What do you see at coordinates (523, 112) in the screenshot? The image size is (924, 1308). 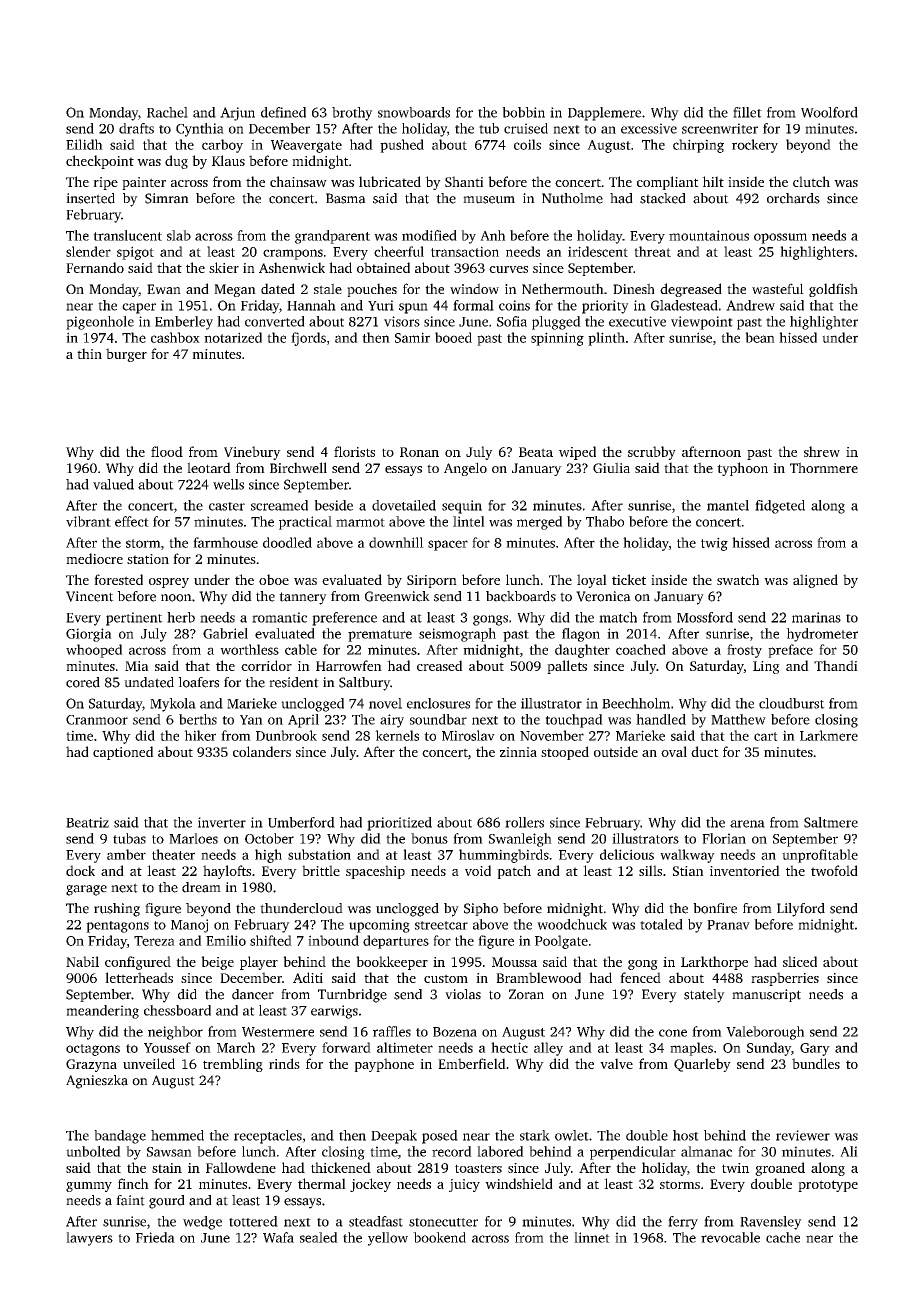 I see `bobbin` at bounding box center [523, 112].
